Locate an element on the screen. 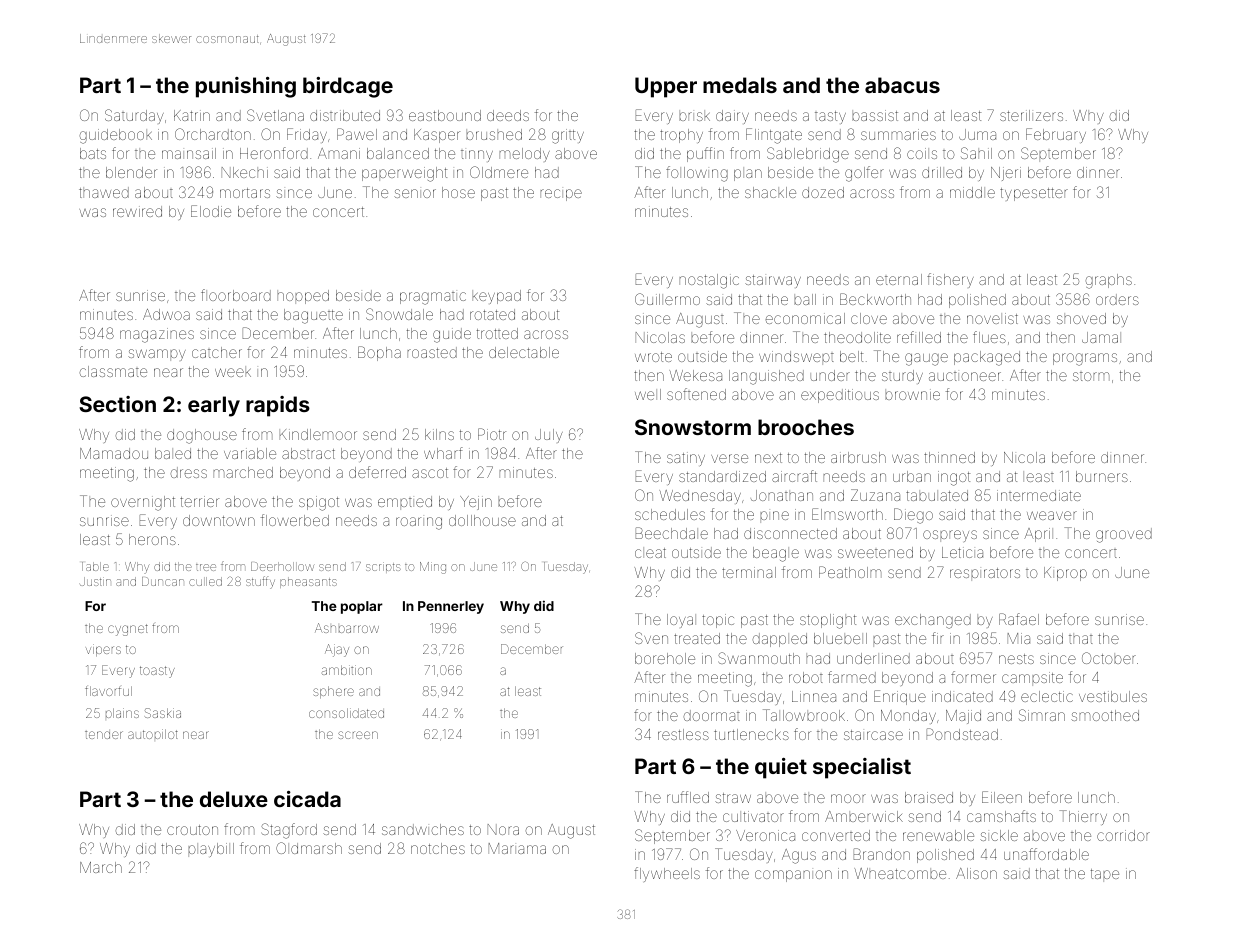 The width and height of the screenshot is (1233, 952). Elodie is located at coordinates (211, 211).
